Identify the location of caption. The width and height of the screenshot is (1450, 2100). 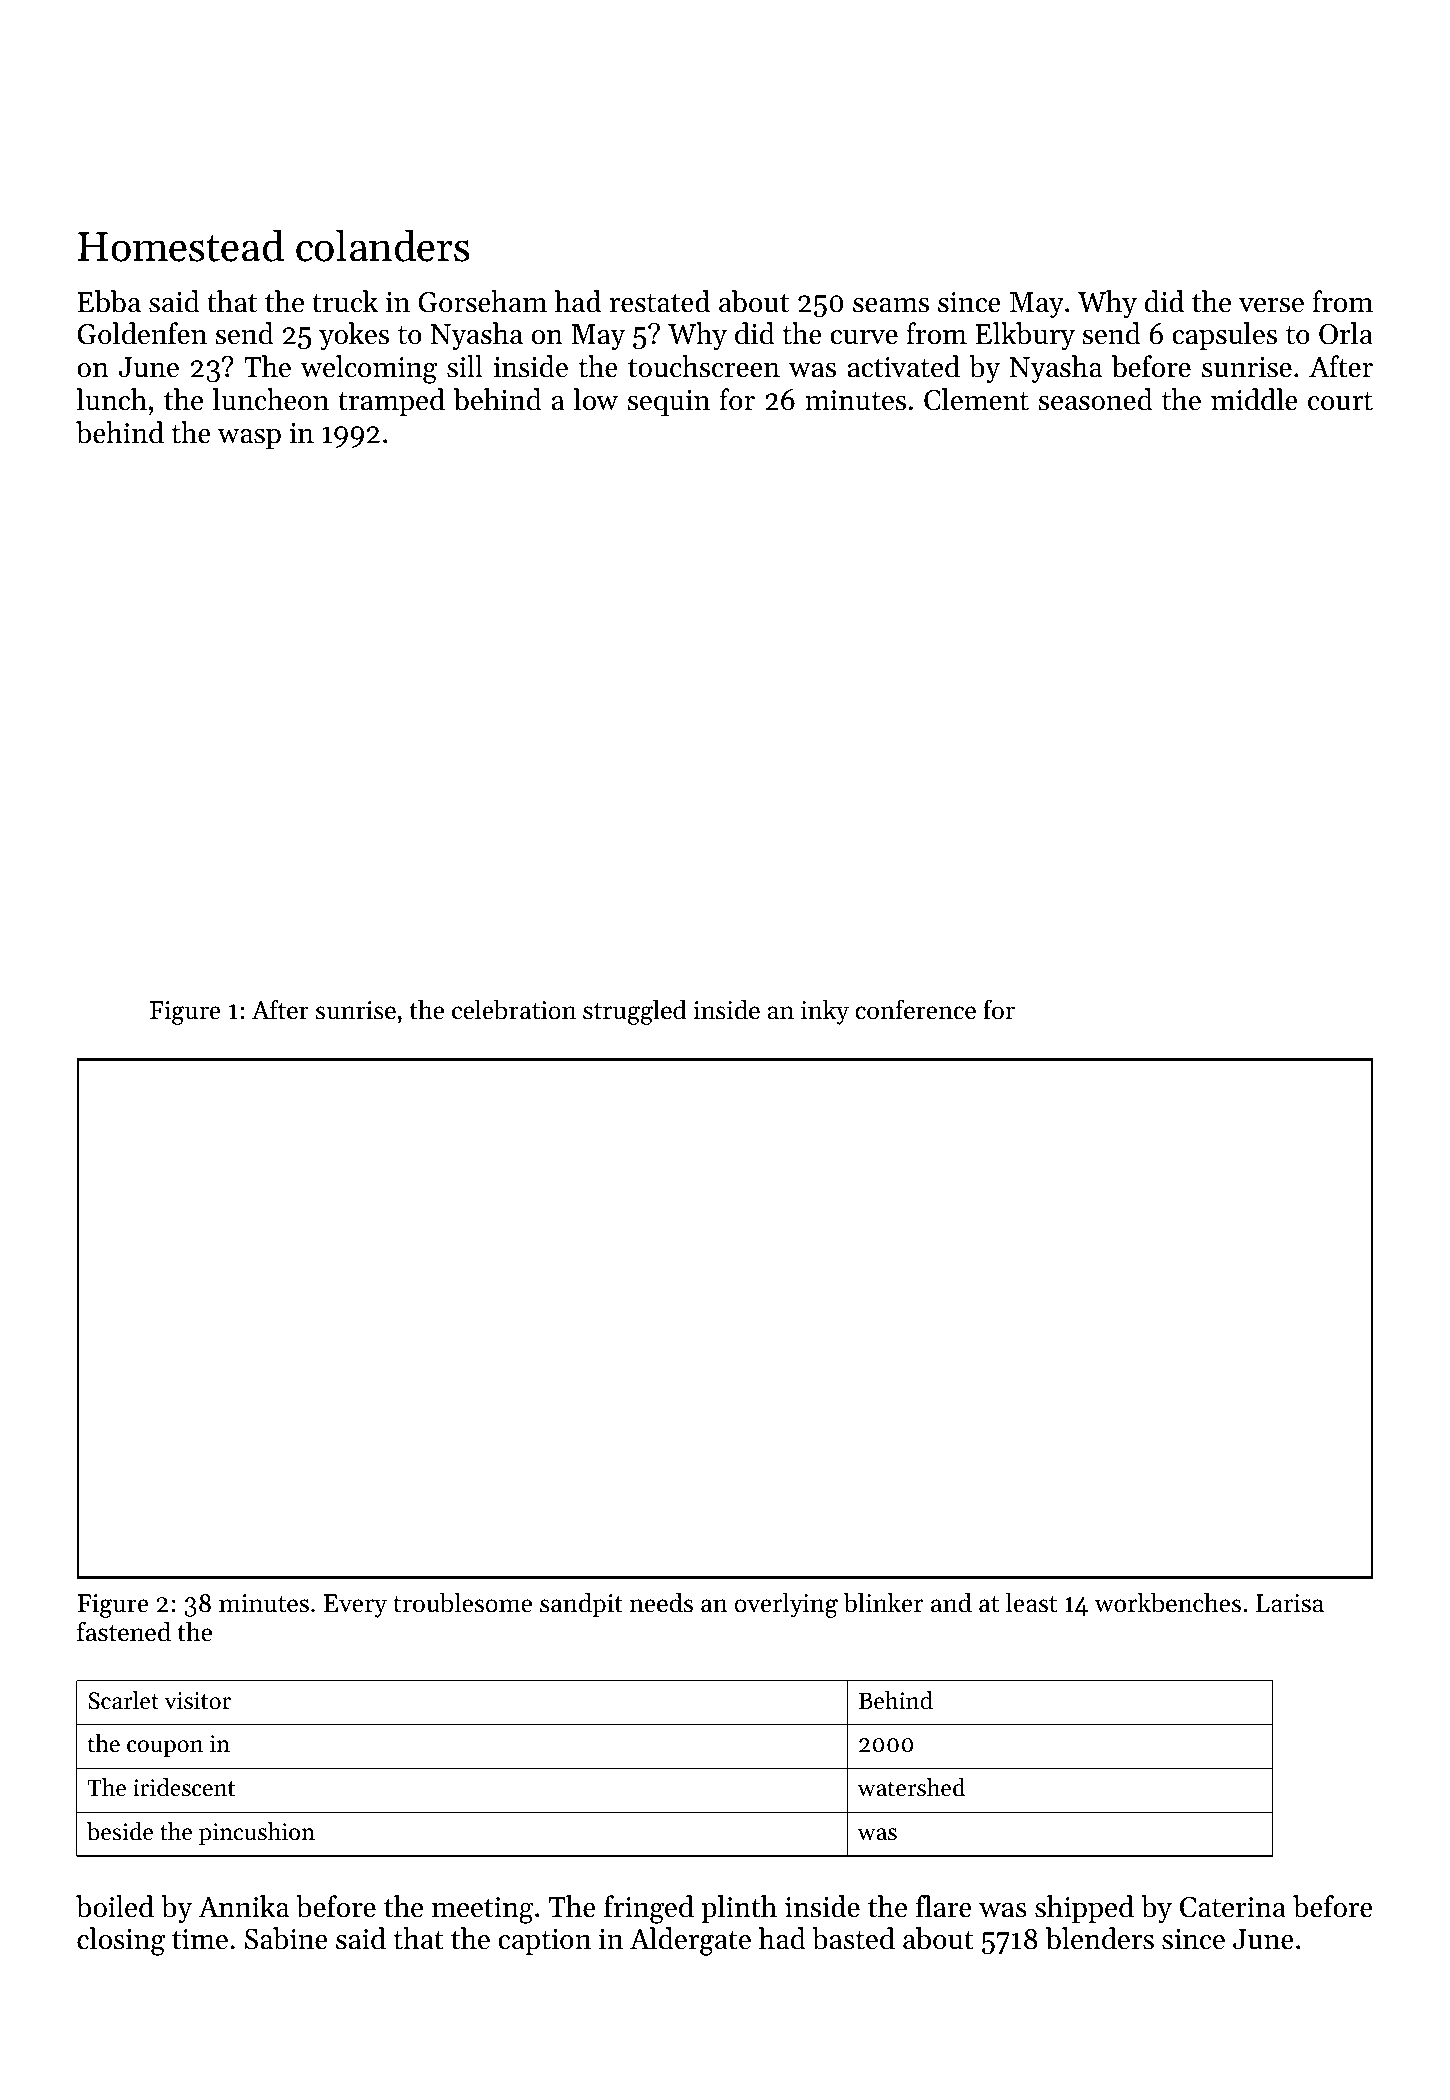
(544, 1942).
